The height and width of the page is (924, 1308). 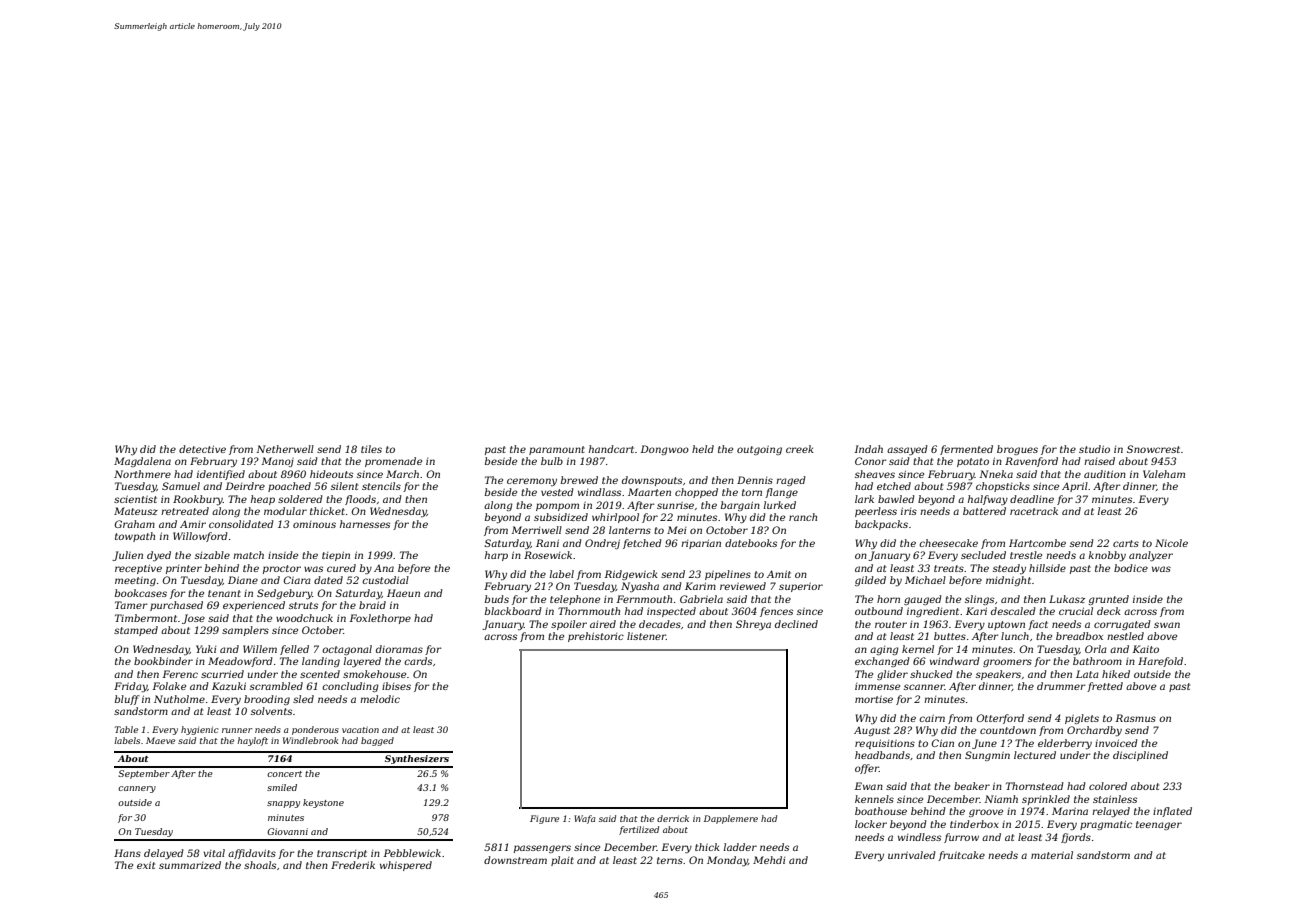 I want to click on Netherwell, so click(x=285, y=449).
